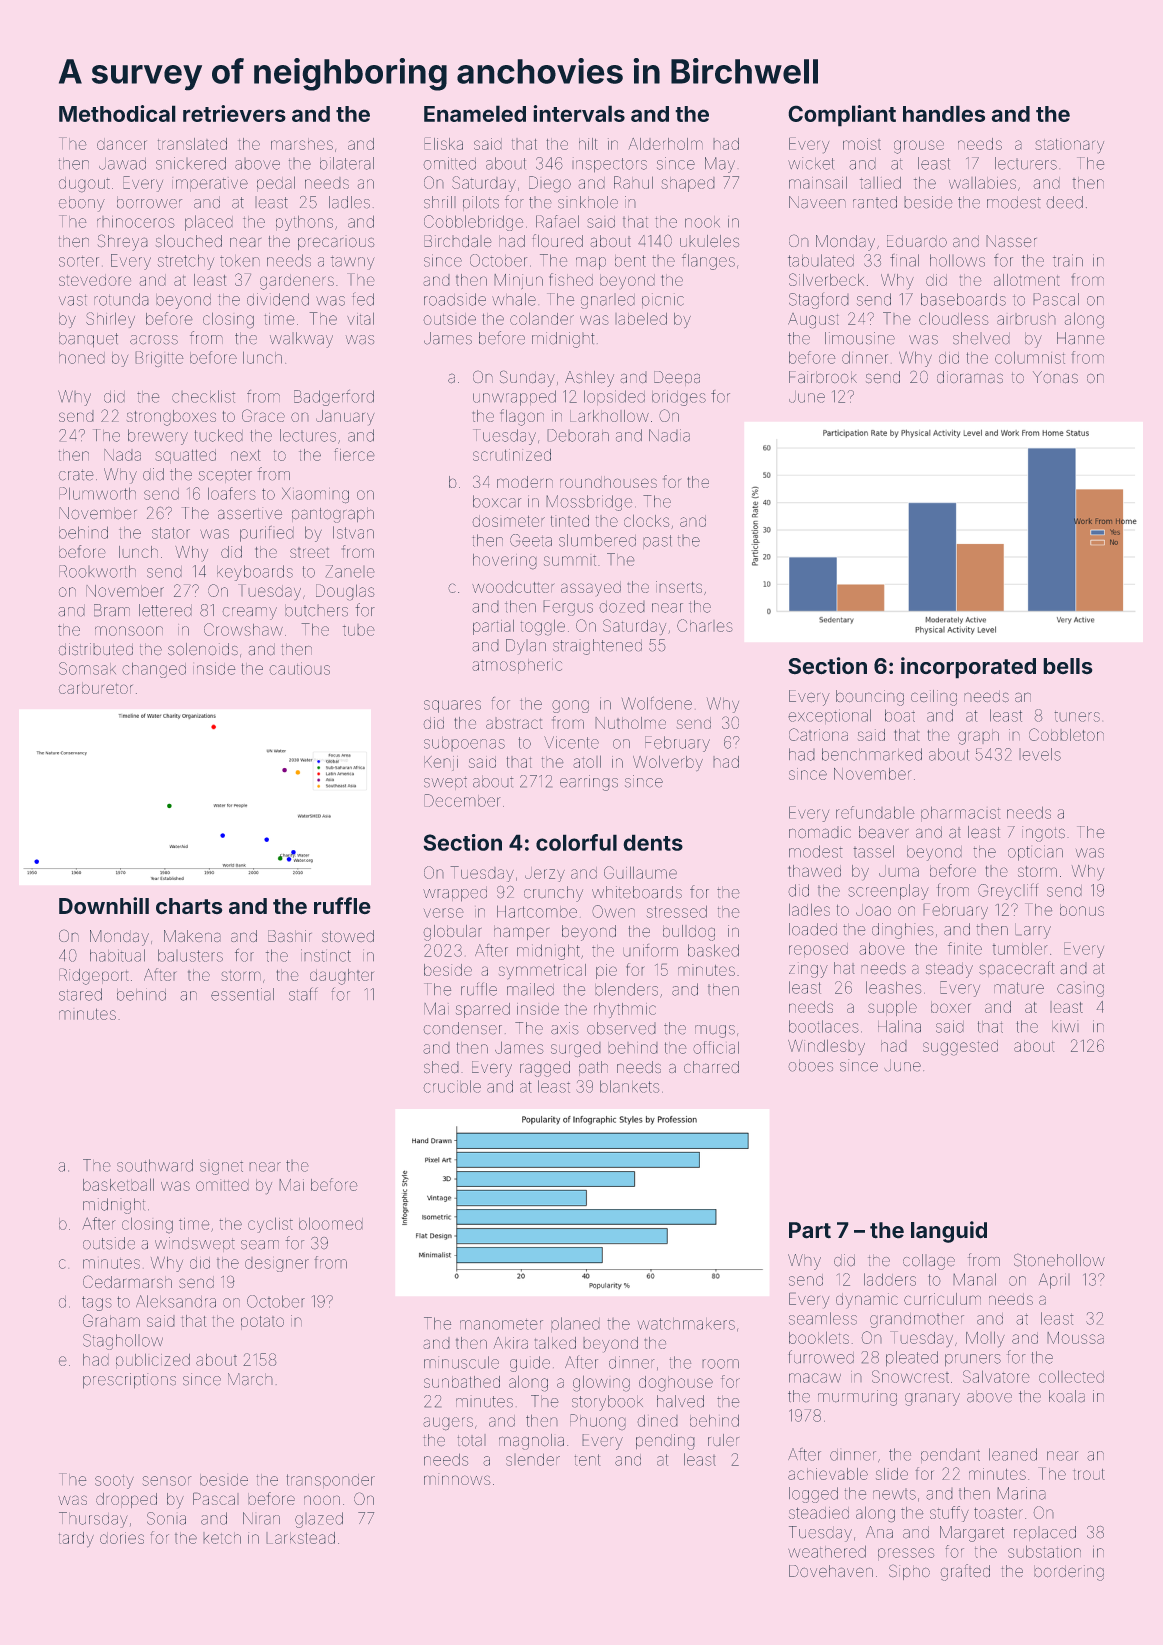 This document has height=1645, width=1163. Describe the element at coordinates (234, 113) in the document. I see `retrievers` at that location.
